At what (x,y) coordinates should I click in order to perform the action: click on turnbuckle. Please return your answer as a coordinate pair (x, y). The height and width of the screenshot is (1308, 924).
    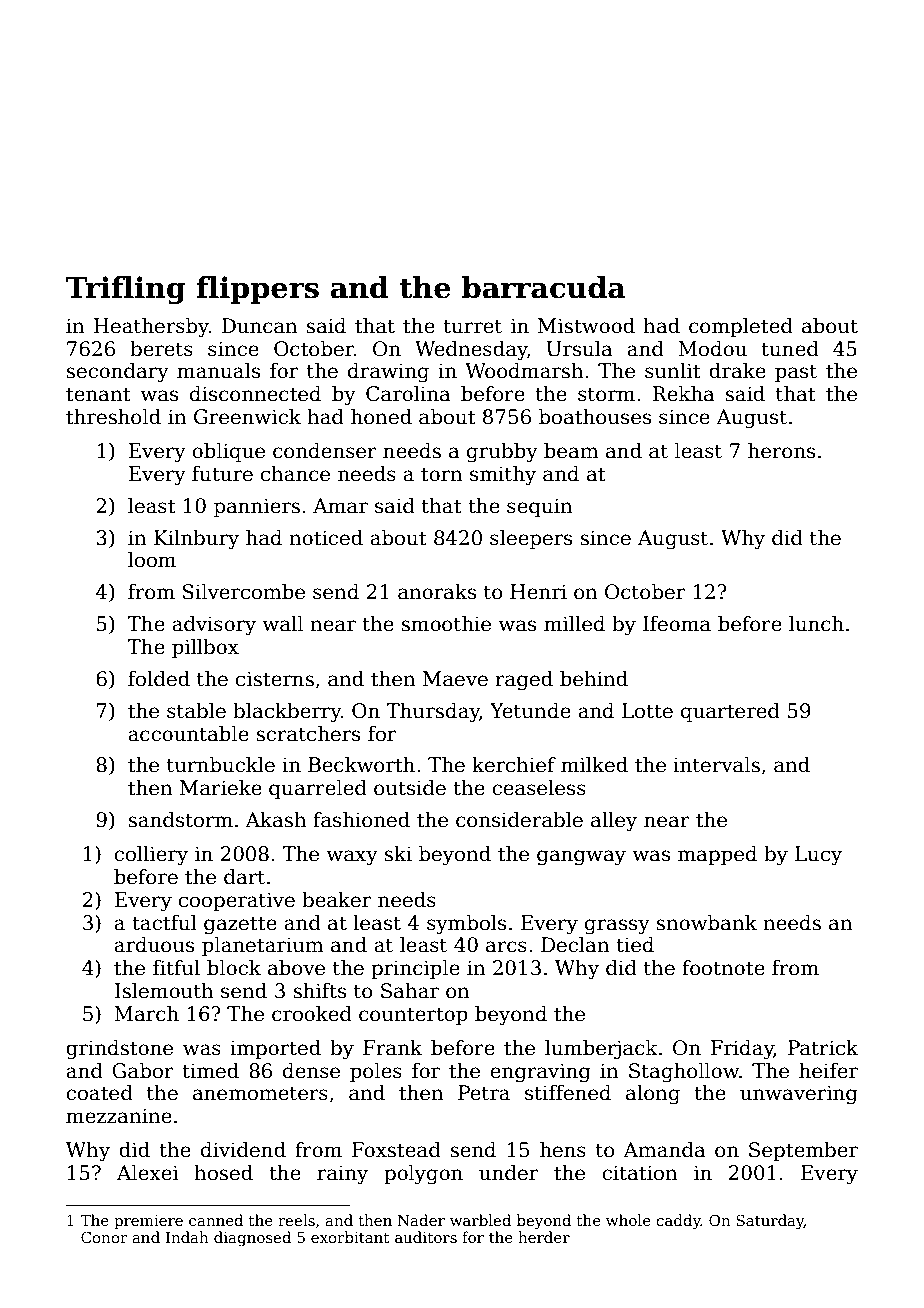
    Looking at the image, I should click on (221, 765).
